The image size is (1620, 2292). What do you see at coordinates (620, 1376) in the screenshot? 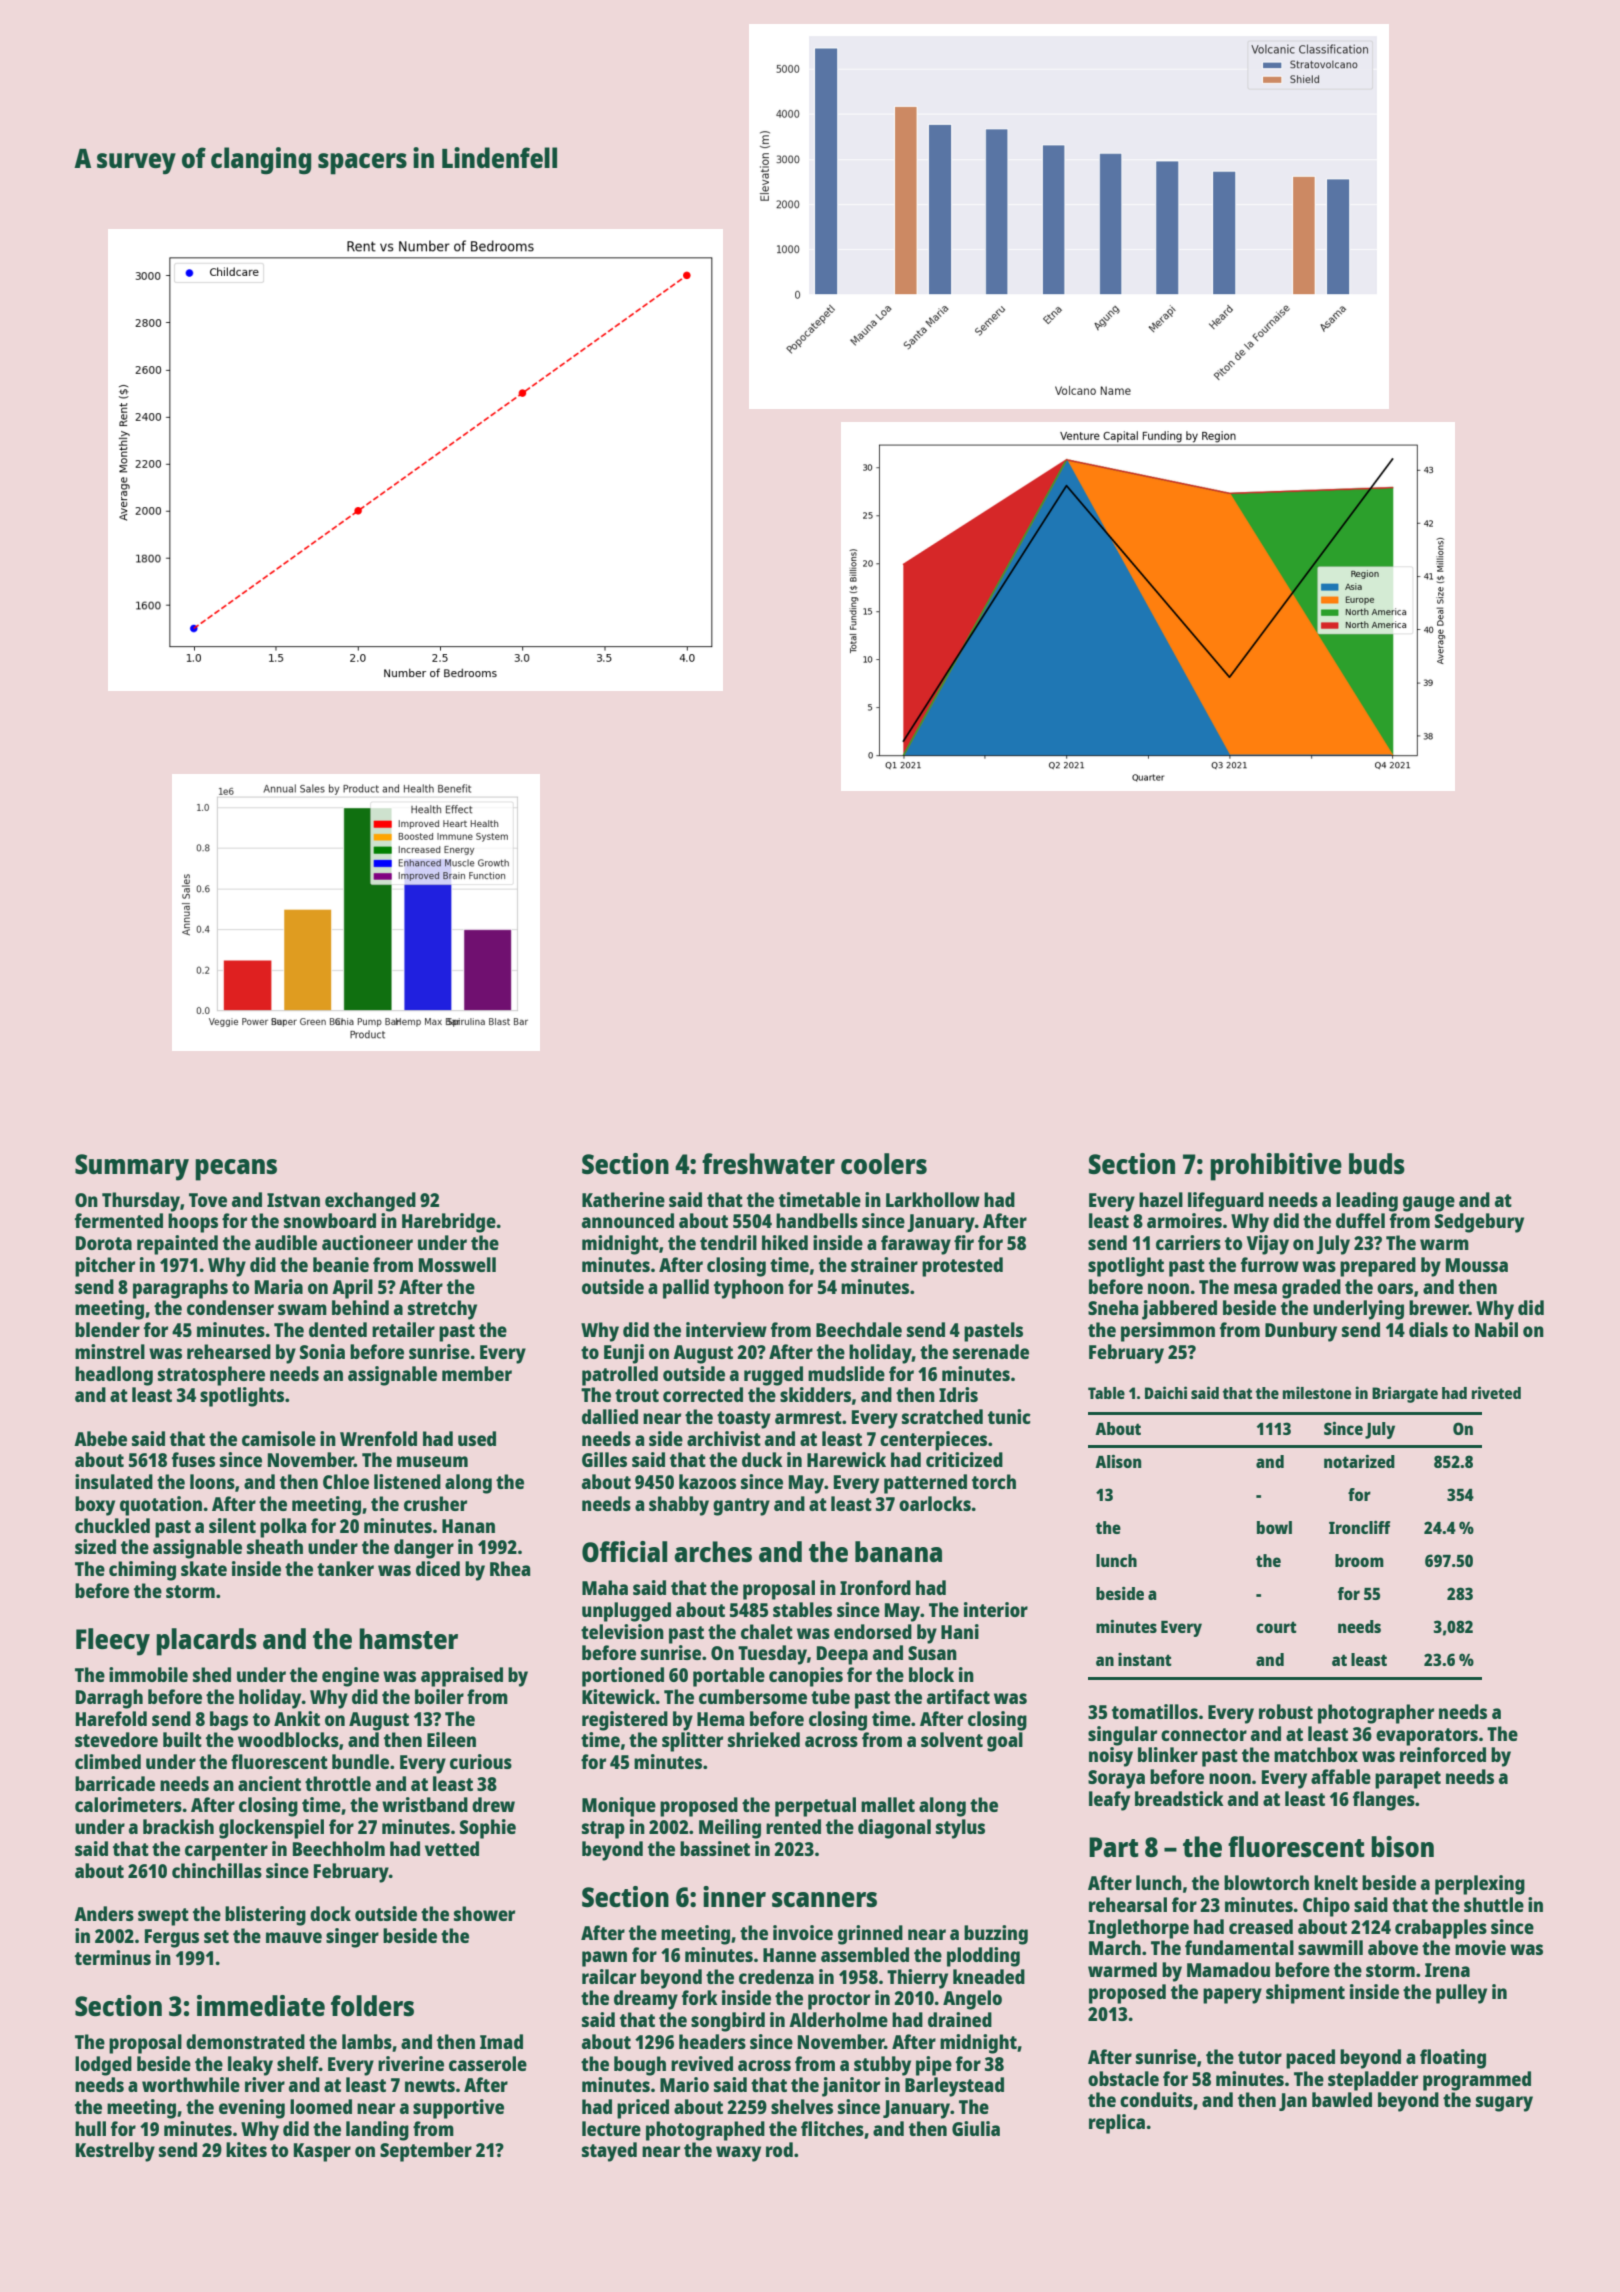
I see `patrolled` at bounding box center [620, 1376].
